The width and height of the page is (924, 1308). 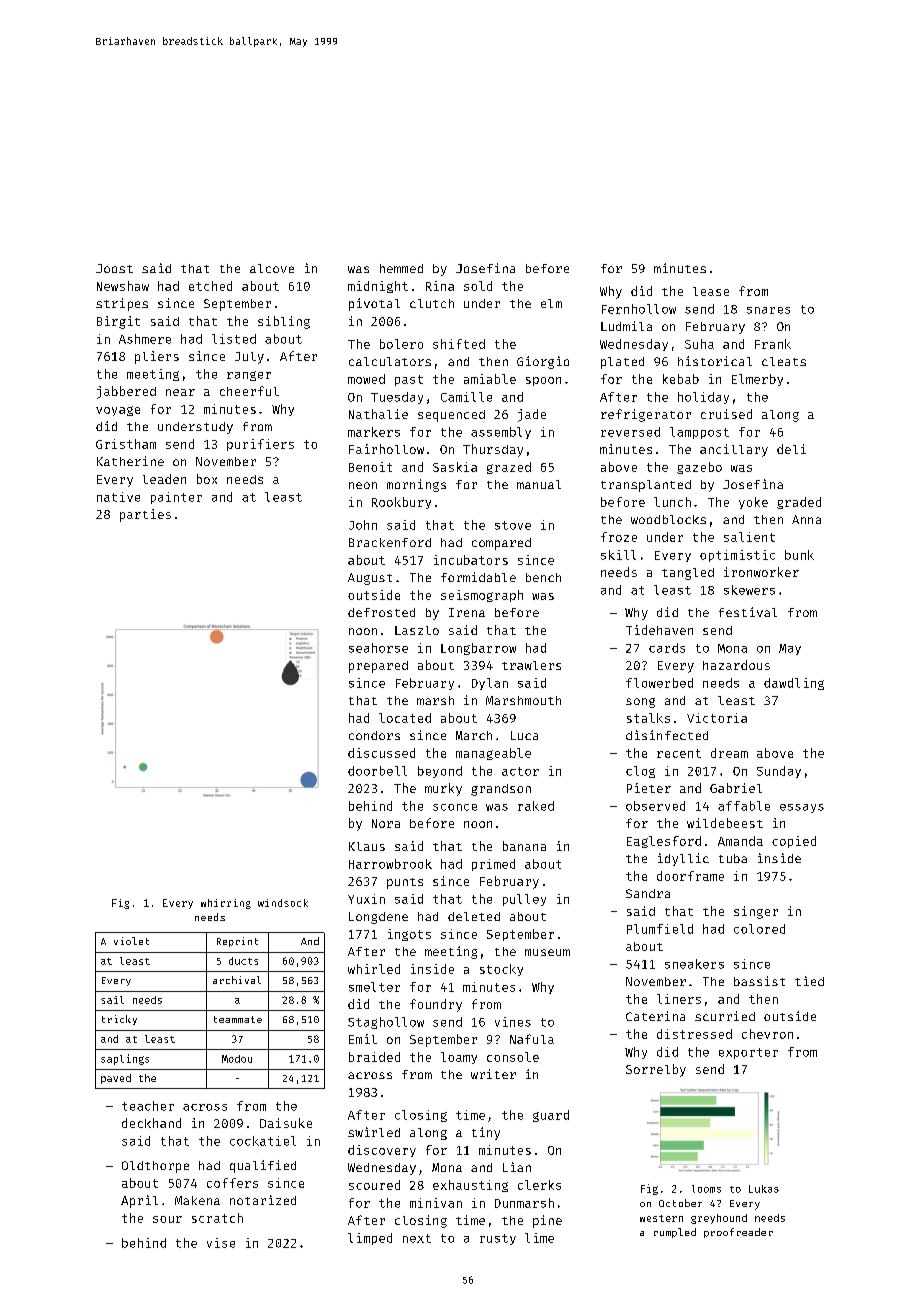 I want to click on singer, so click(x=756, y=912).
